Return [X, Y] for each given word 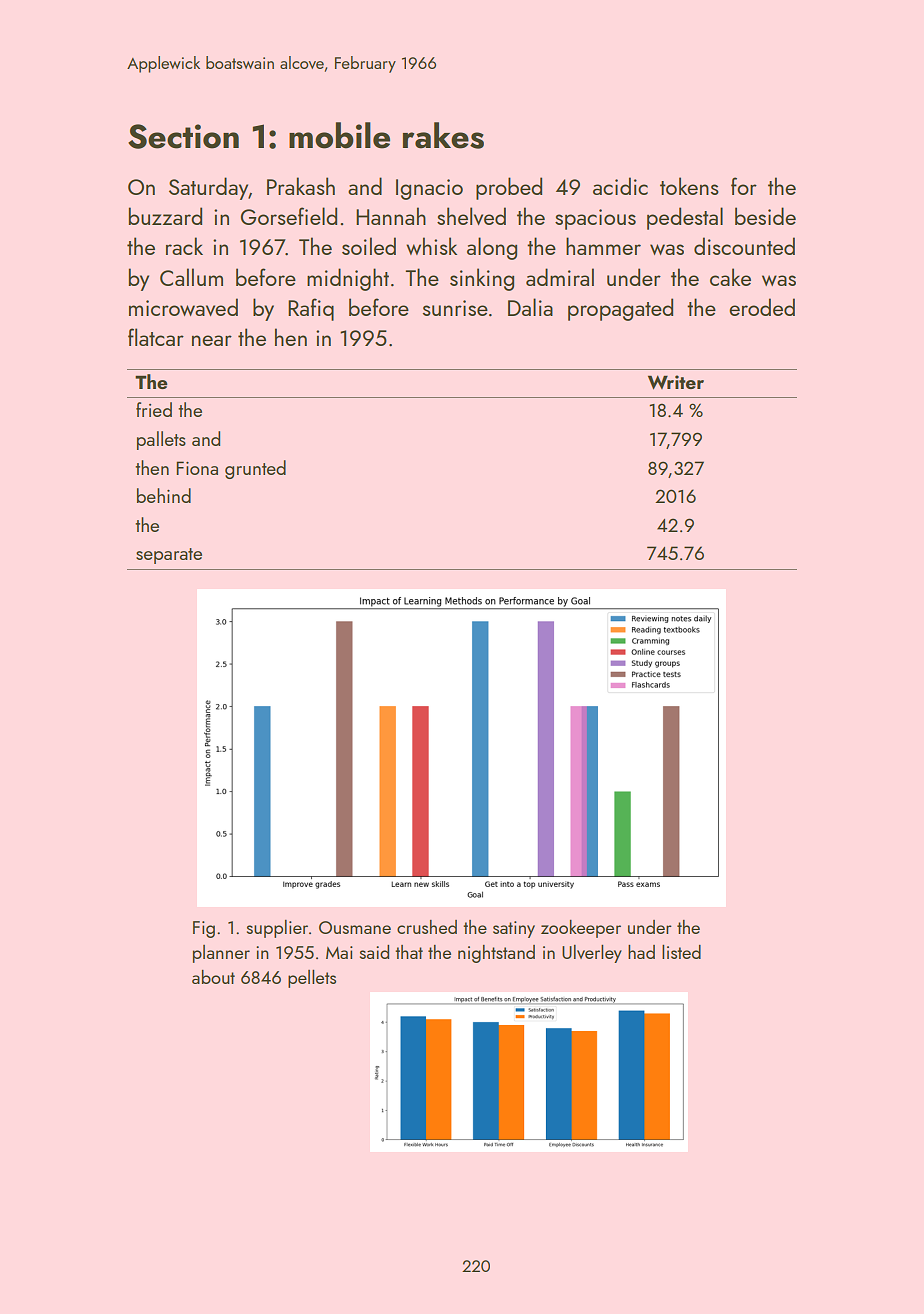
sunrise [455, 308]
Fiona [197, 468]
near [212, 340]
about [213, 977]
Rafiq [311, 309]
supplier [277, 929]
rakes [443, 135]
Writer [676, 382]
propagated [620, 309]
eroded [762, 307]
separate [169, 556]
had [641, 952]
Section [183, 136]
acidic [620, 186]
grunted [255, 469]
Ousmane [355, 927]
